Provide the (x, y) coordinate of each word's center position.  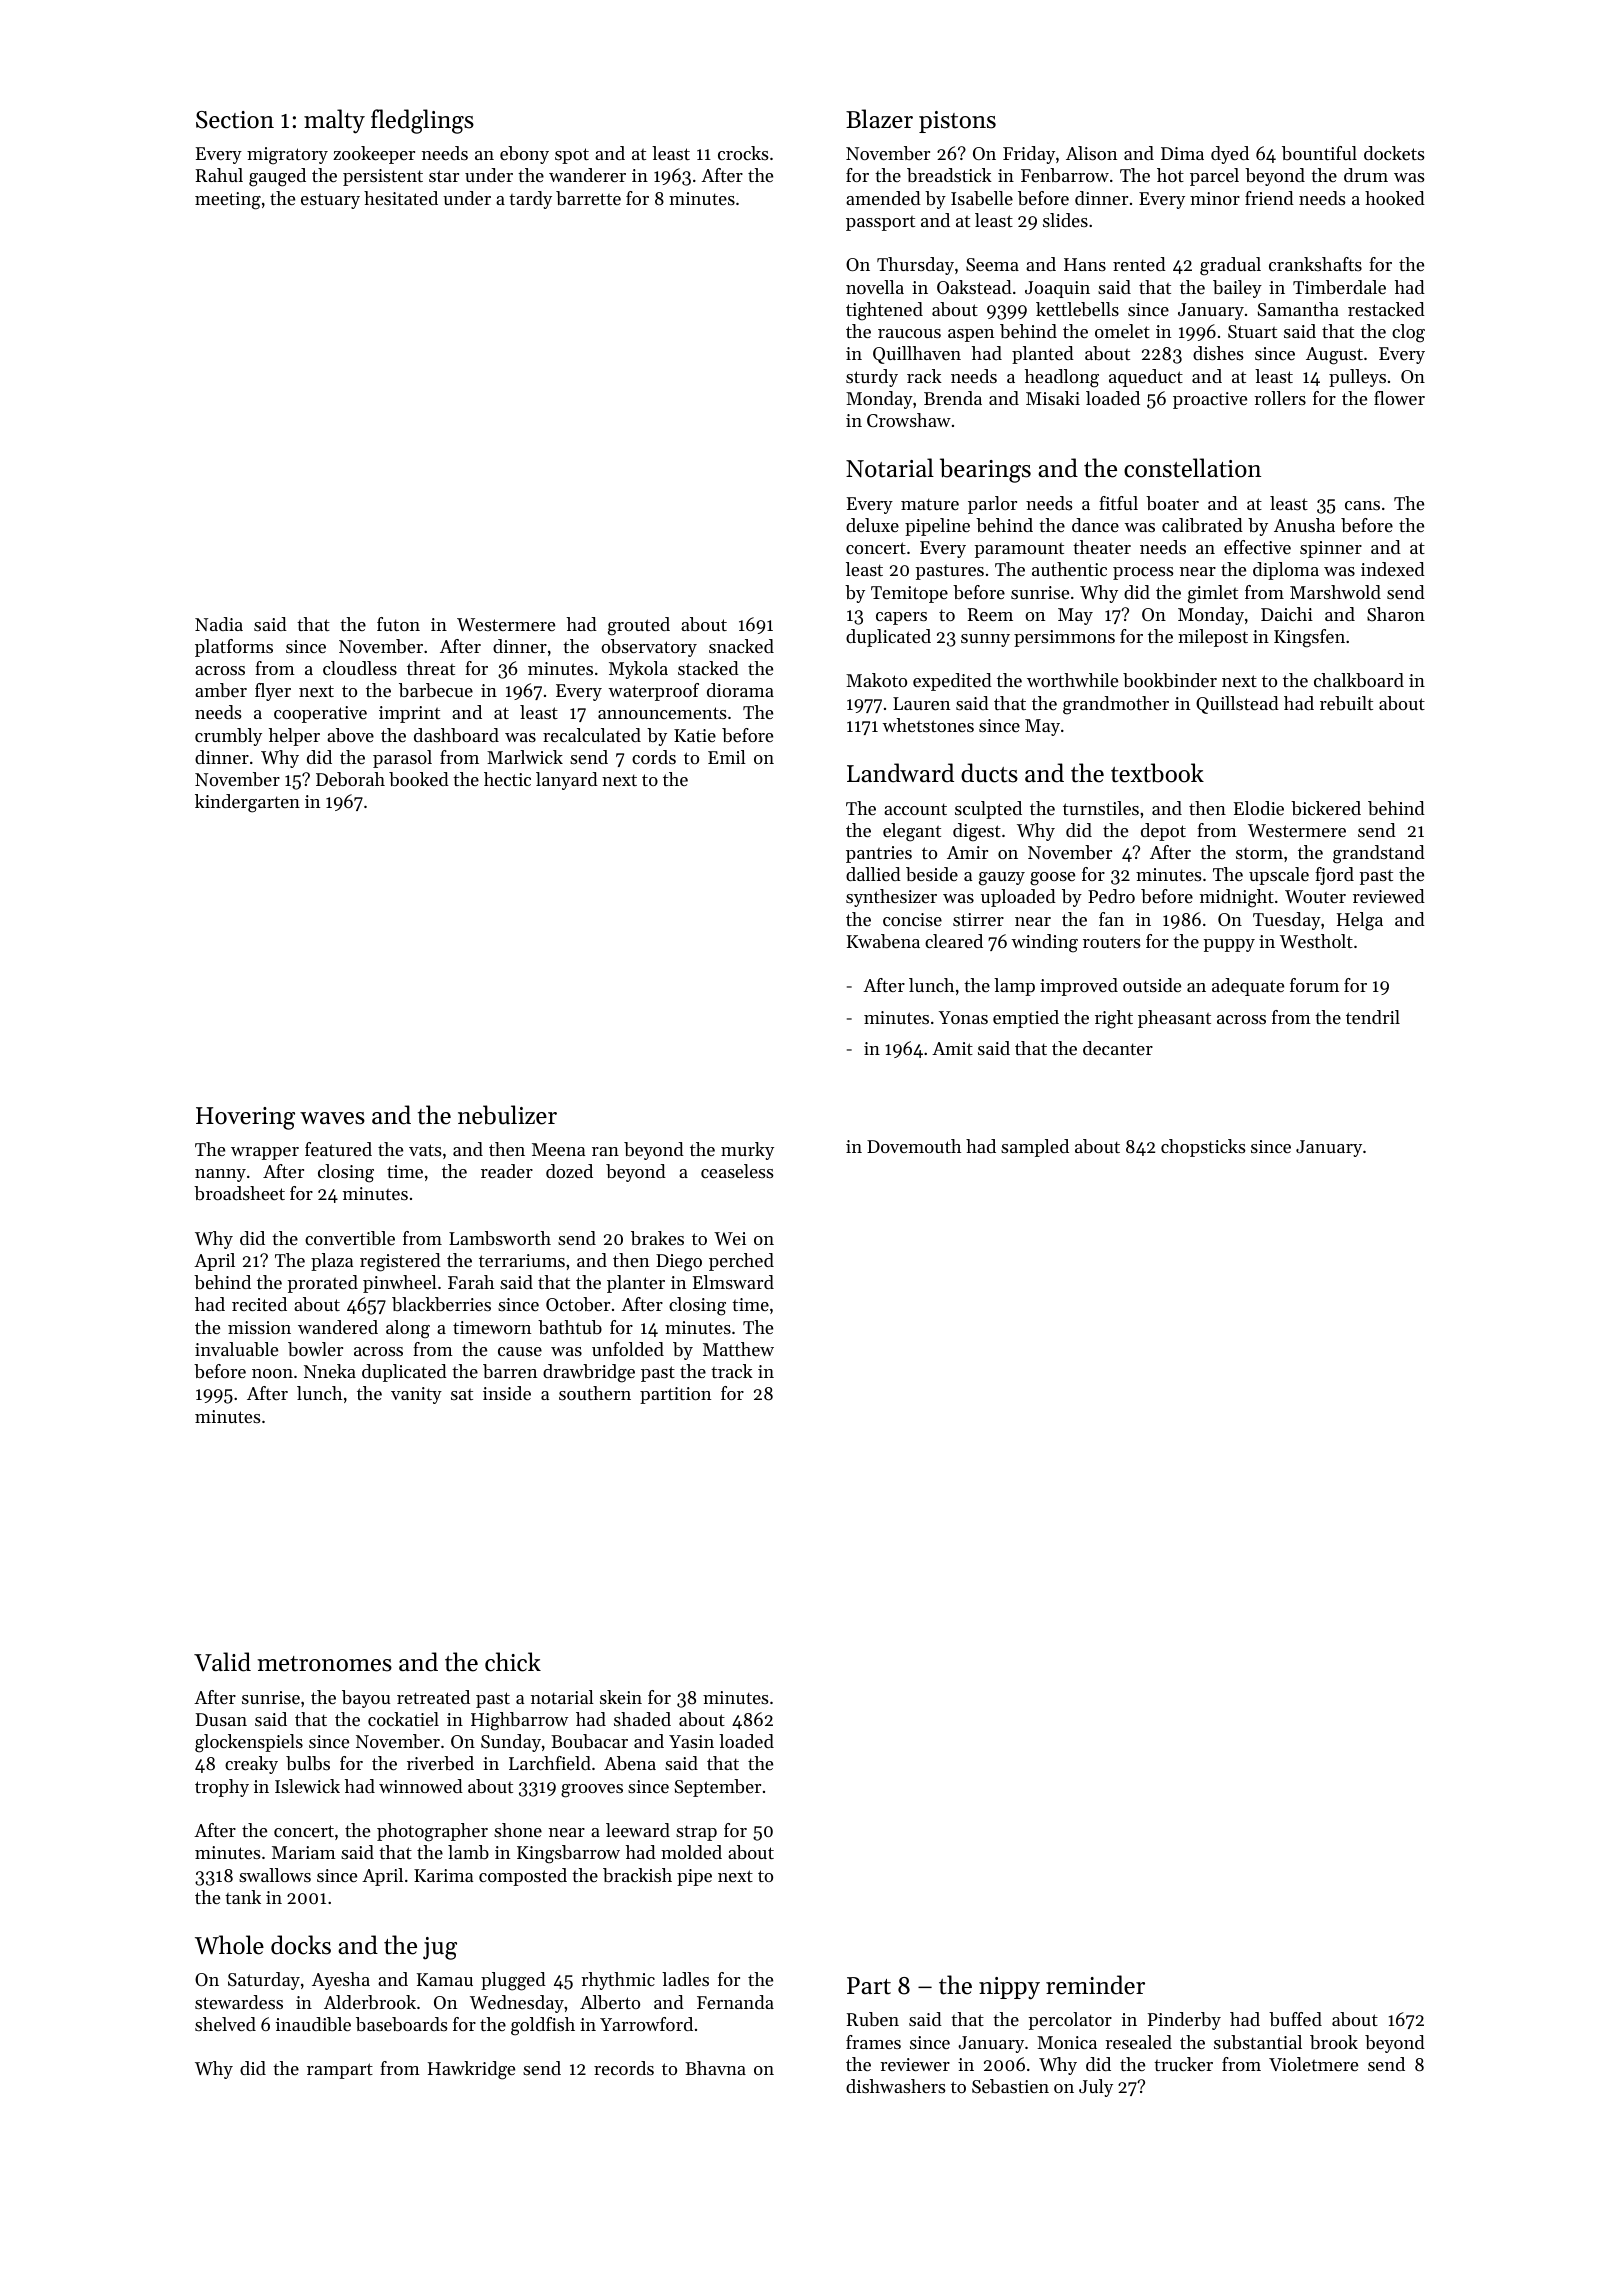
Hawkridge (471, 2070)
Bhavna (715, 2068)
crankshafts (1315, 264)
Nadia (219, 624)
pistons (957, 122)
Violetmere (1313, 2064)
